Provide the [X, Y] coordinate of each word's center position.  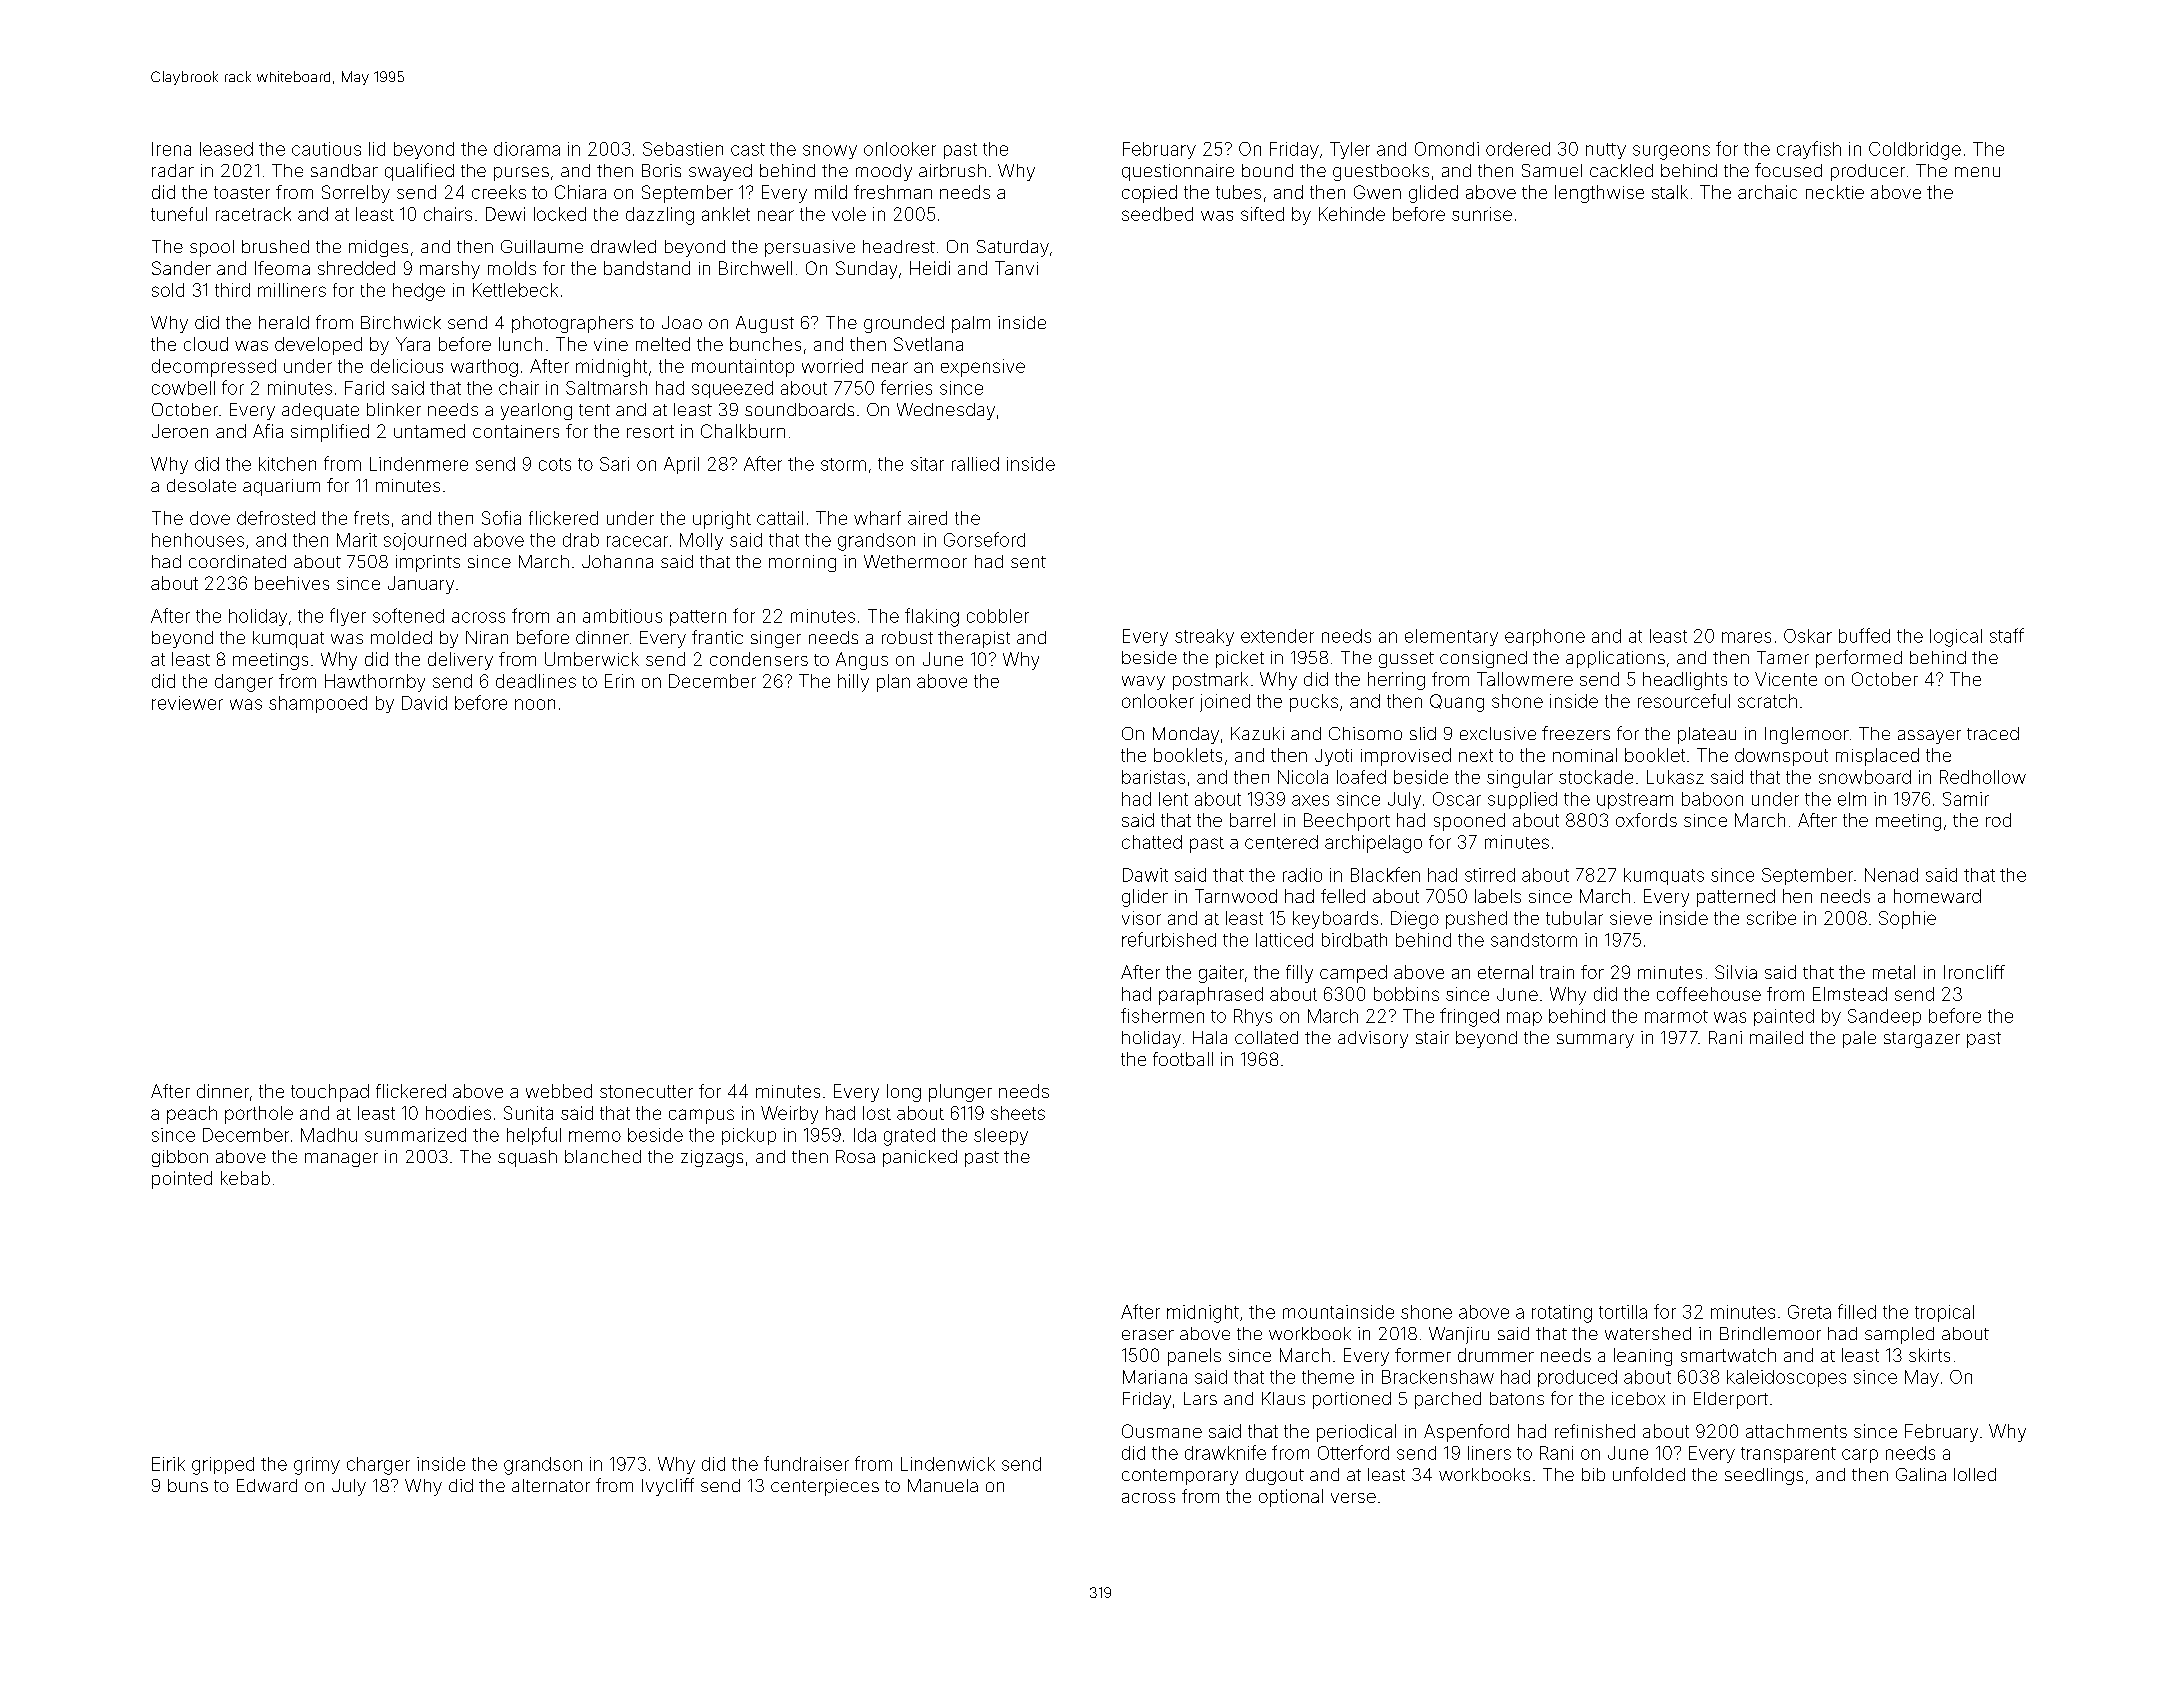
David [424, 703]
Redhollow [1983, 777]
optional [1291, 1498]
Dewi [505, 214]
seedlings [1764, 1476]
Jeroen [180, 431]
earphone [1545, 637]
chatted [1152, 842]
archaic [1767, 192]
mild [831, 192]
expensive [983, 368]
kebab [245, 1178]
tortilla [1623, 1312]
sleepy [1001, 1136]
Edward [267, 1485]
